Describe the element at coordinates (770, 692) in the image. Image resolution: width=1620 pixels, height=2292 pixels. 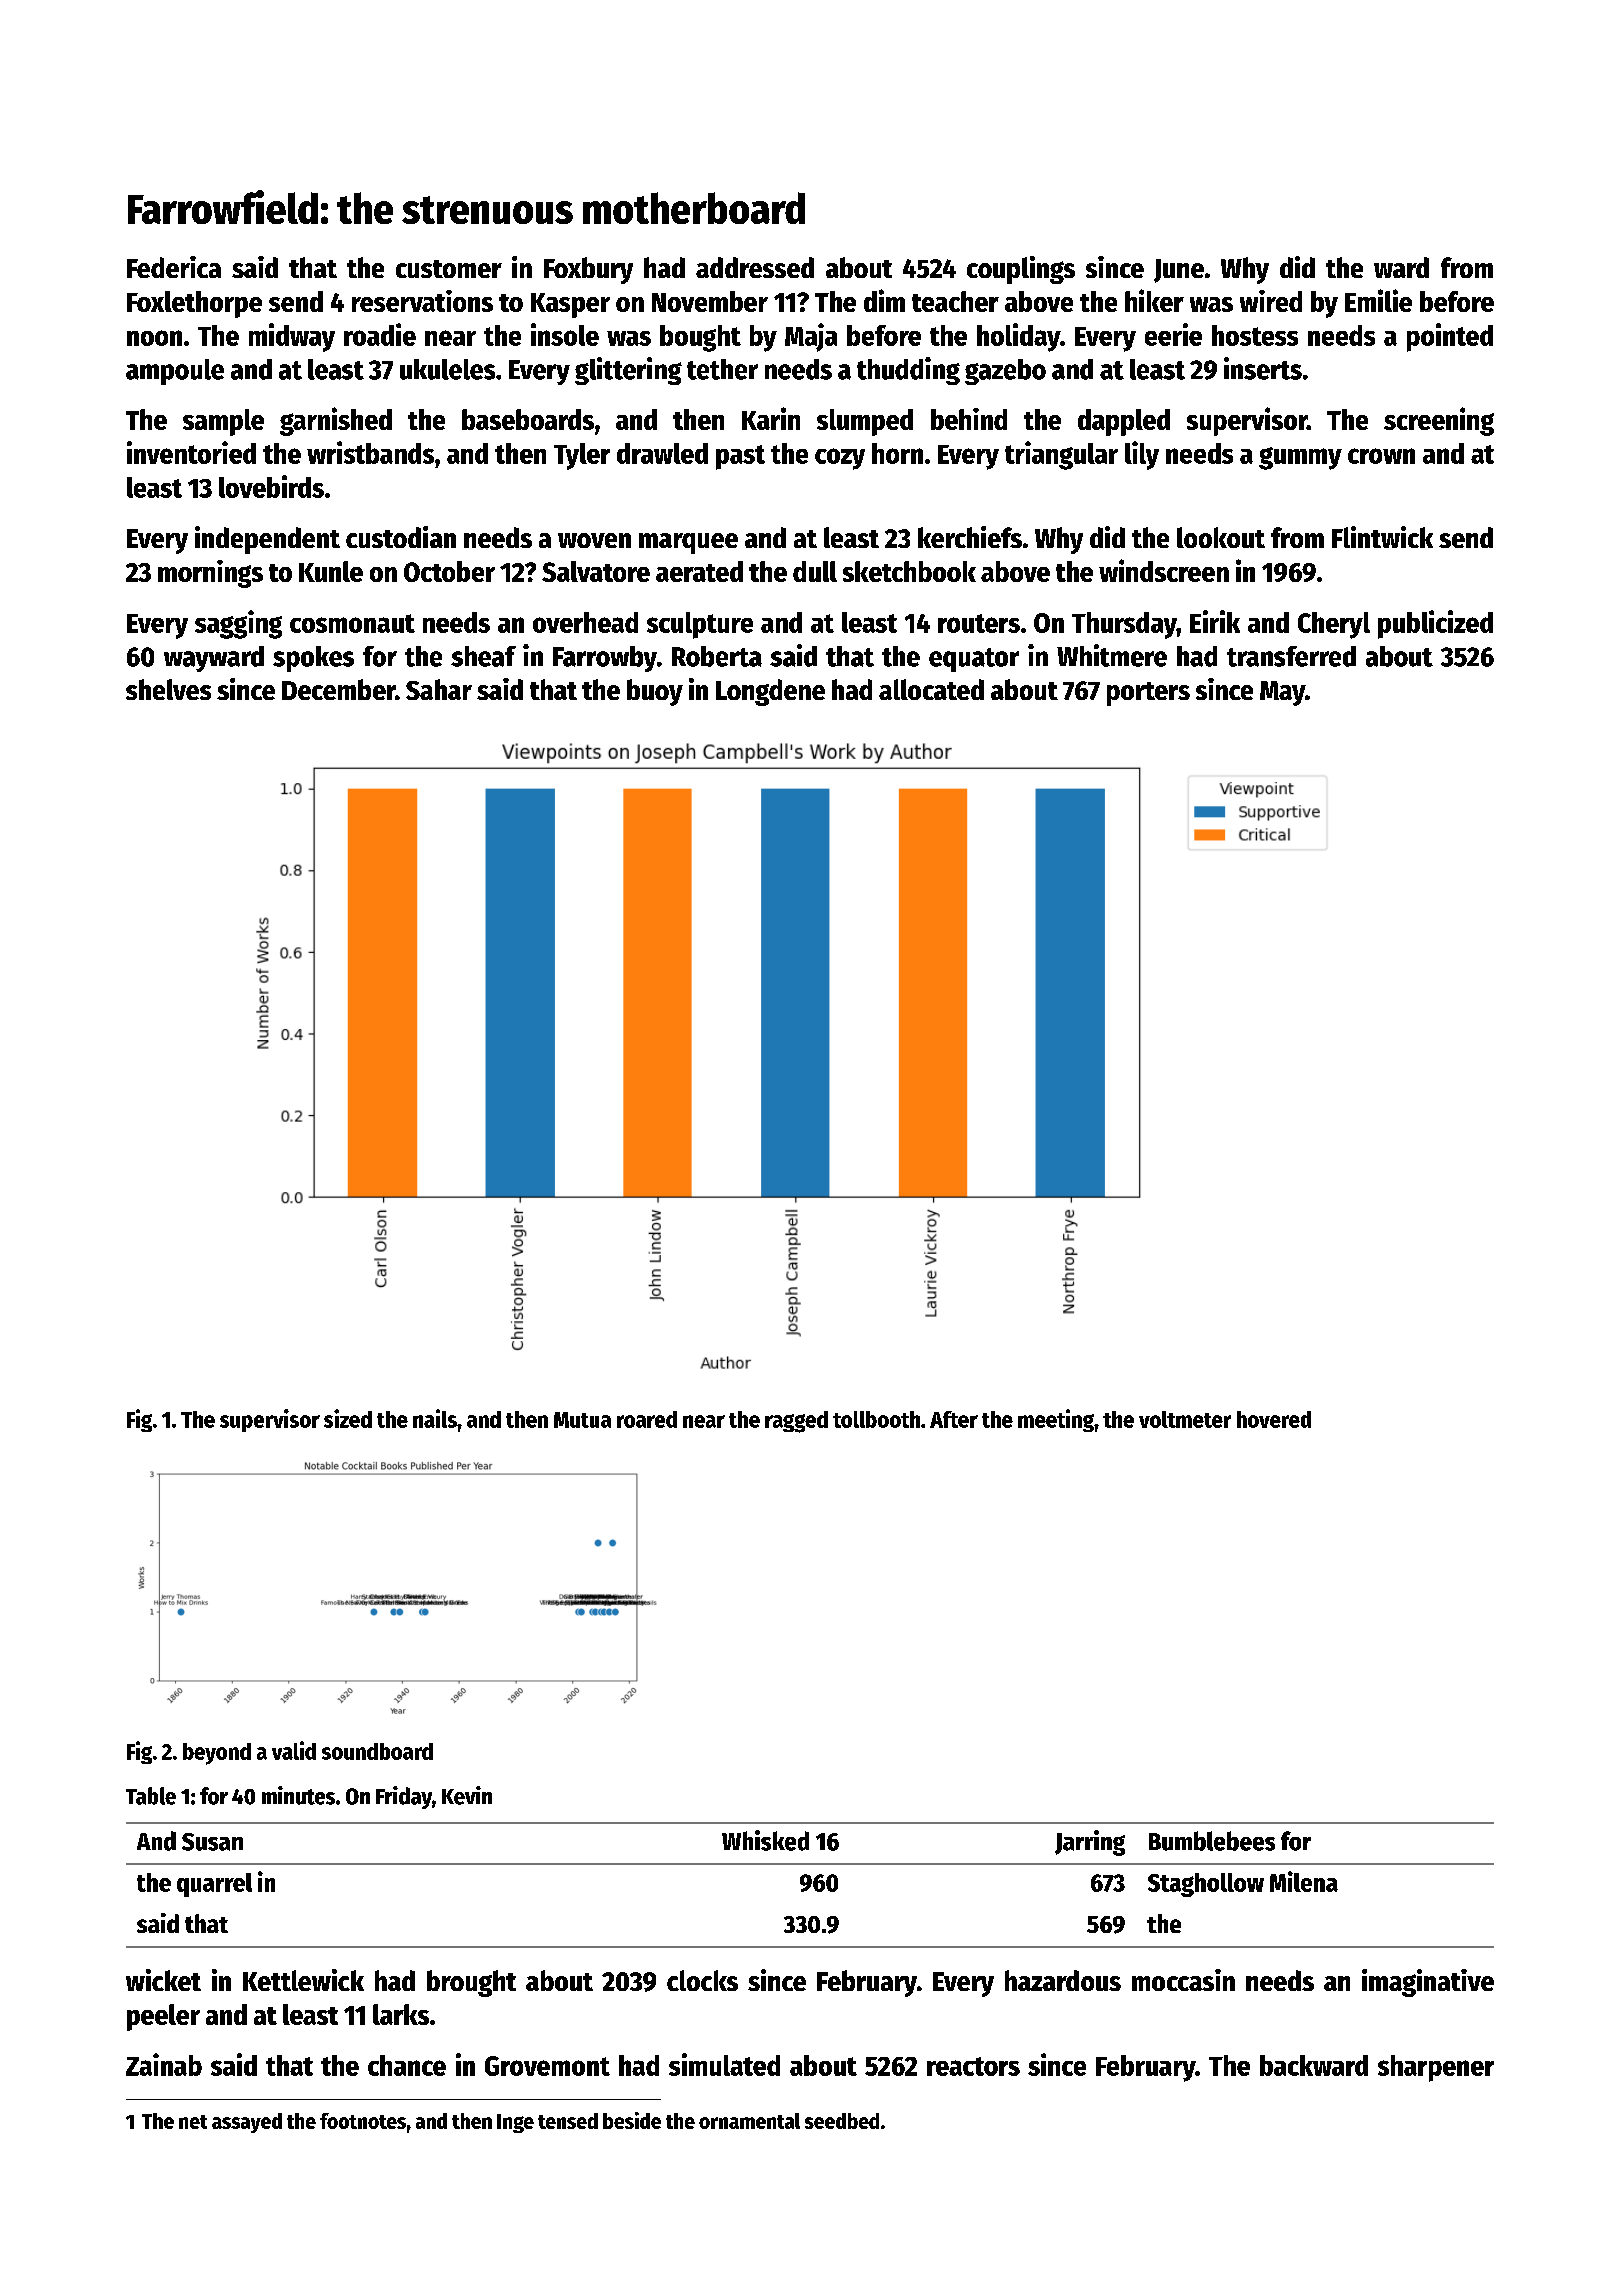
I see `Longdene` at that location.
